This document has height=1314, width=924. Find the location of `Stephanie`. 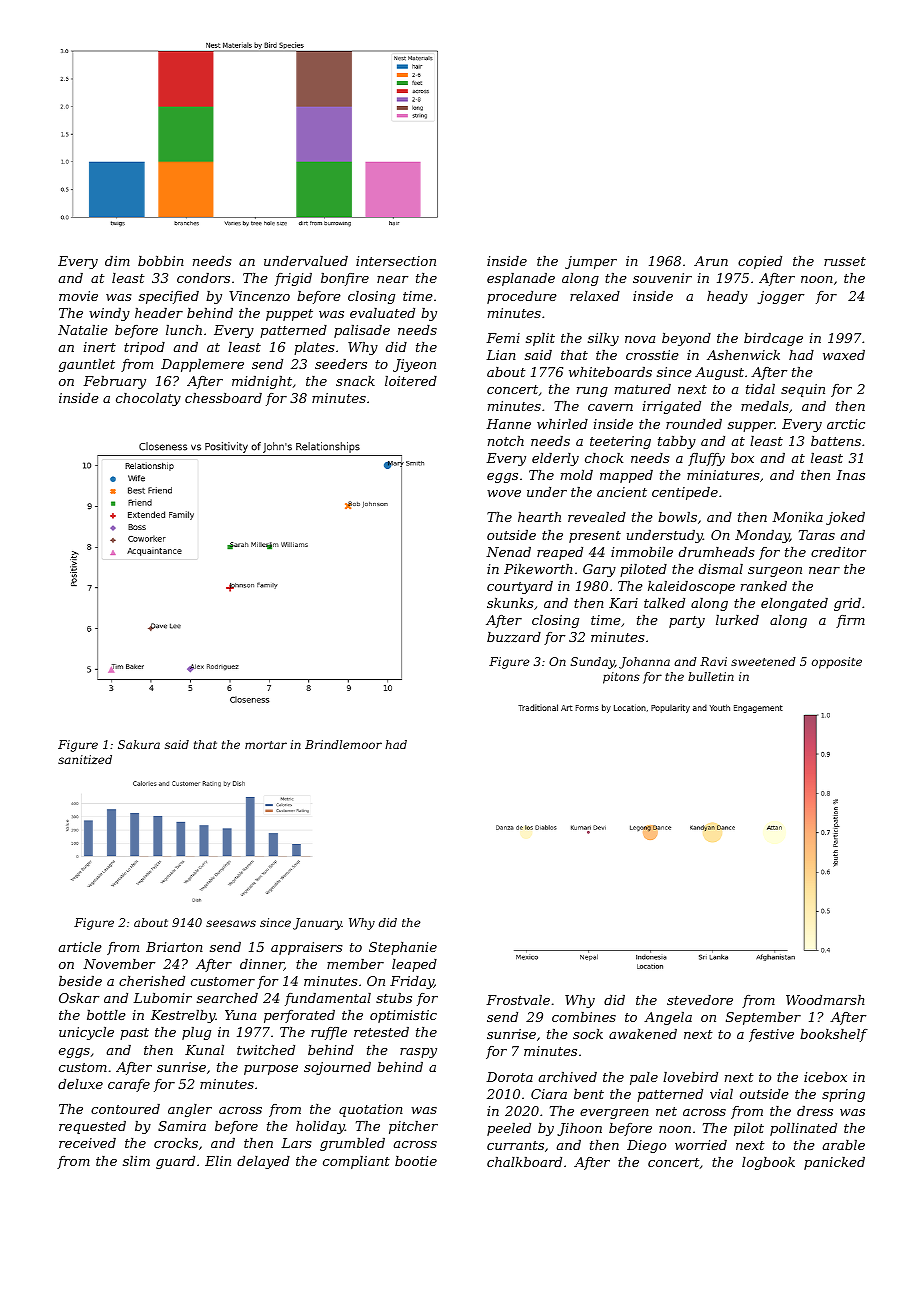

Stephanie is located at coordinates (403, 948).
